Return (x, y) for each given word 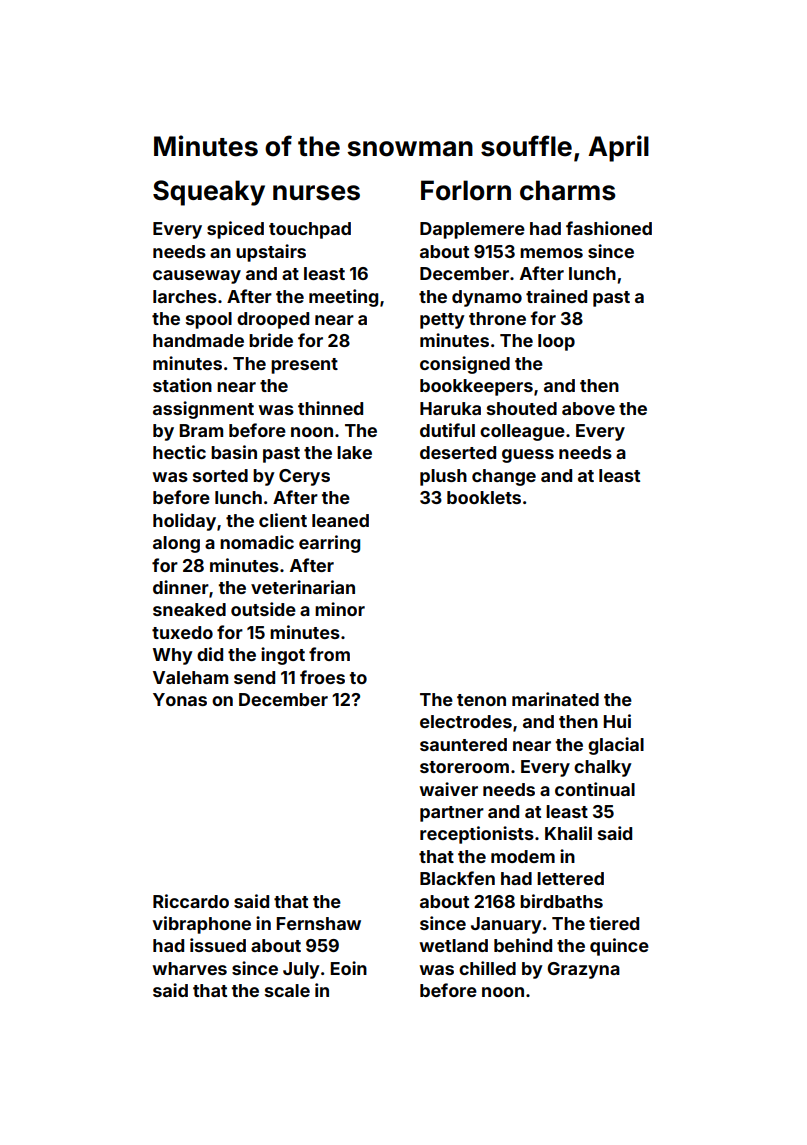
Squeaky (209, 193)
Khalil (568, 833)
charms (568, 190)
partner (452, 814)
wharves (189, 968)
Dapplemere (472, 230)
